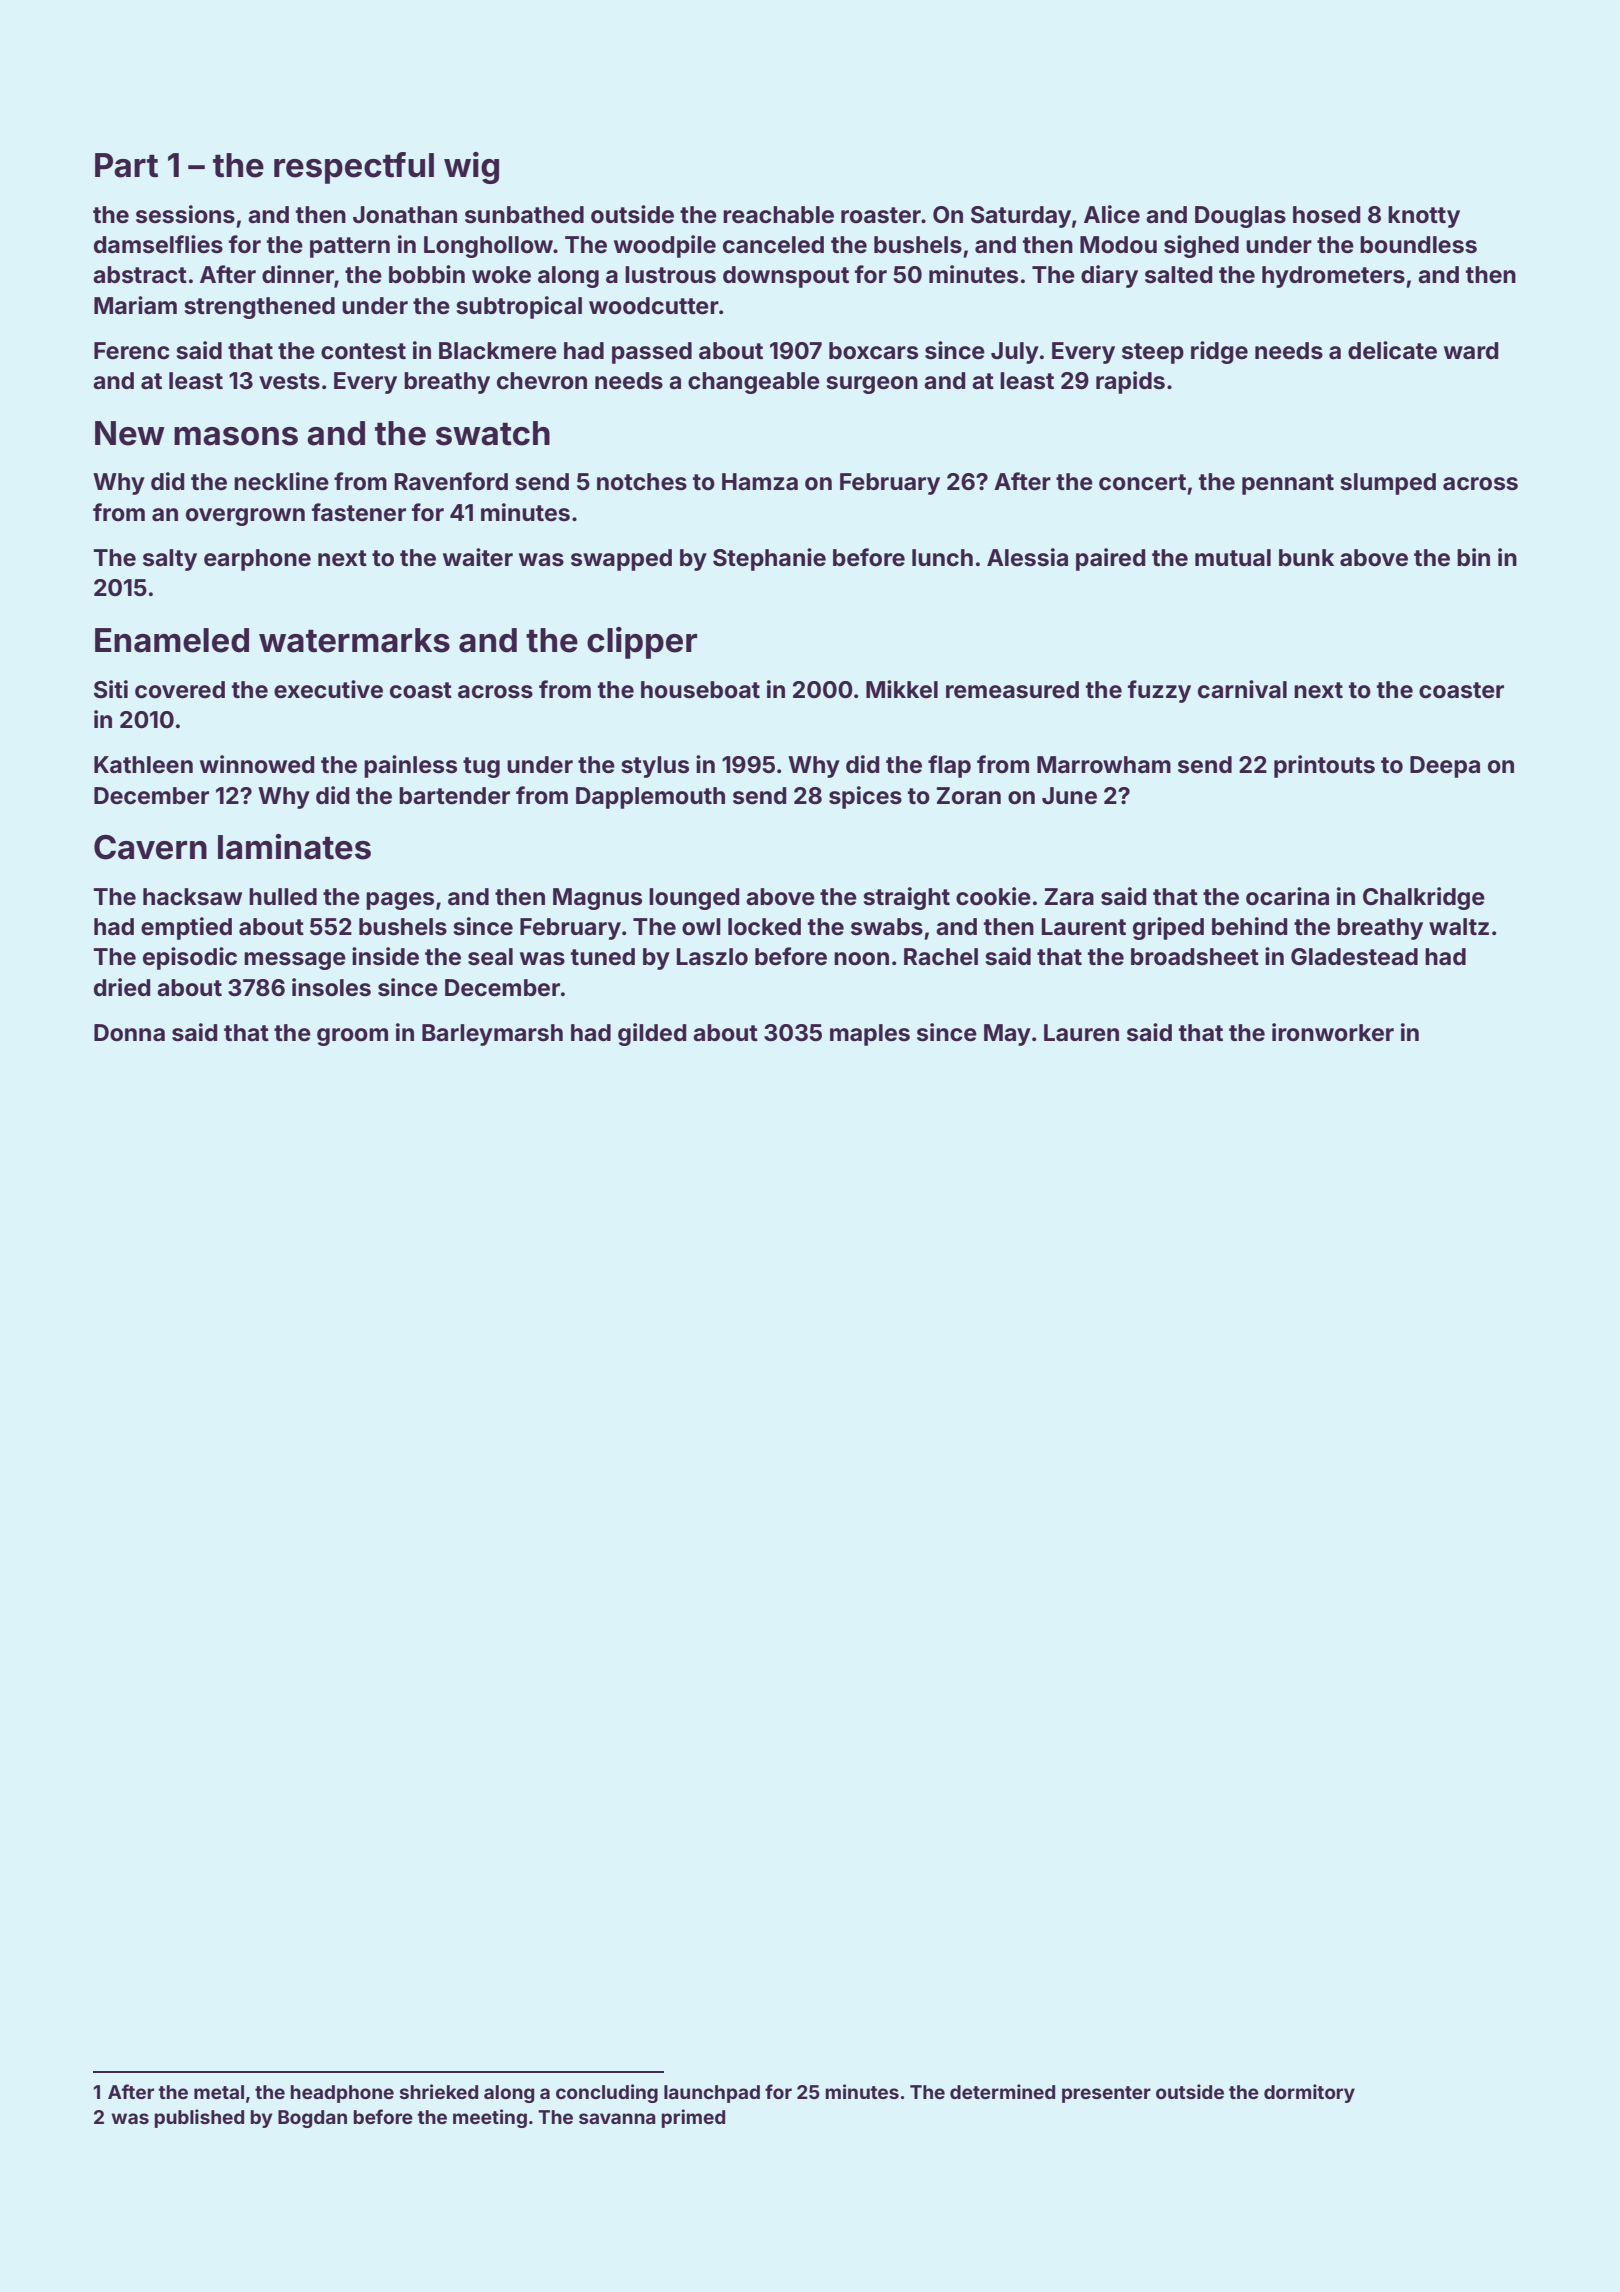 The image size is (1620, 2292). What do you see at coordinates (352, 1037) in the screenshot?
I see `groom` at bounding box center [352, 1037].
